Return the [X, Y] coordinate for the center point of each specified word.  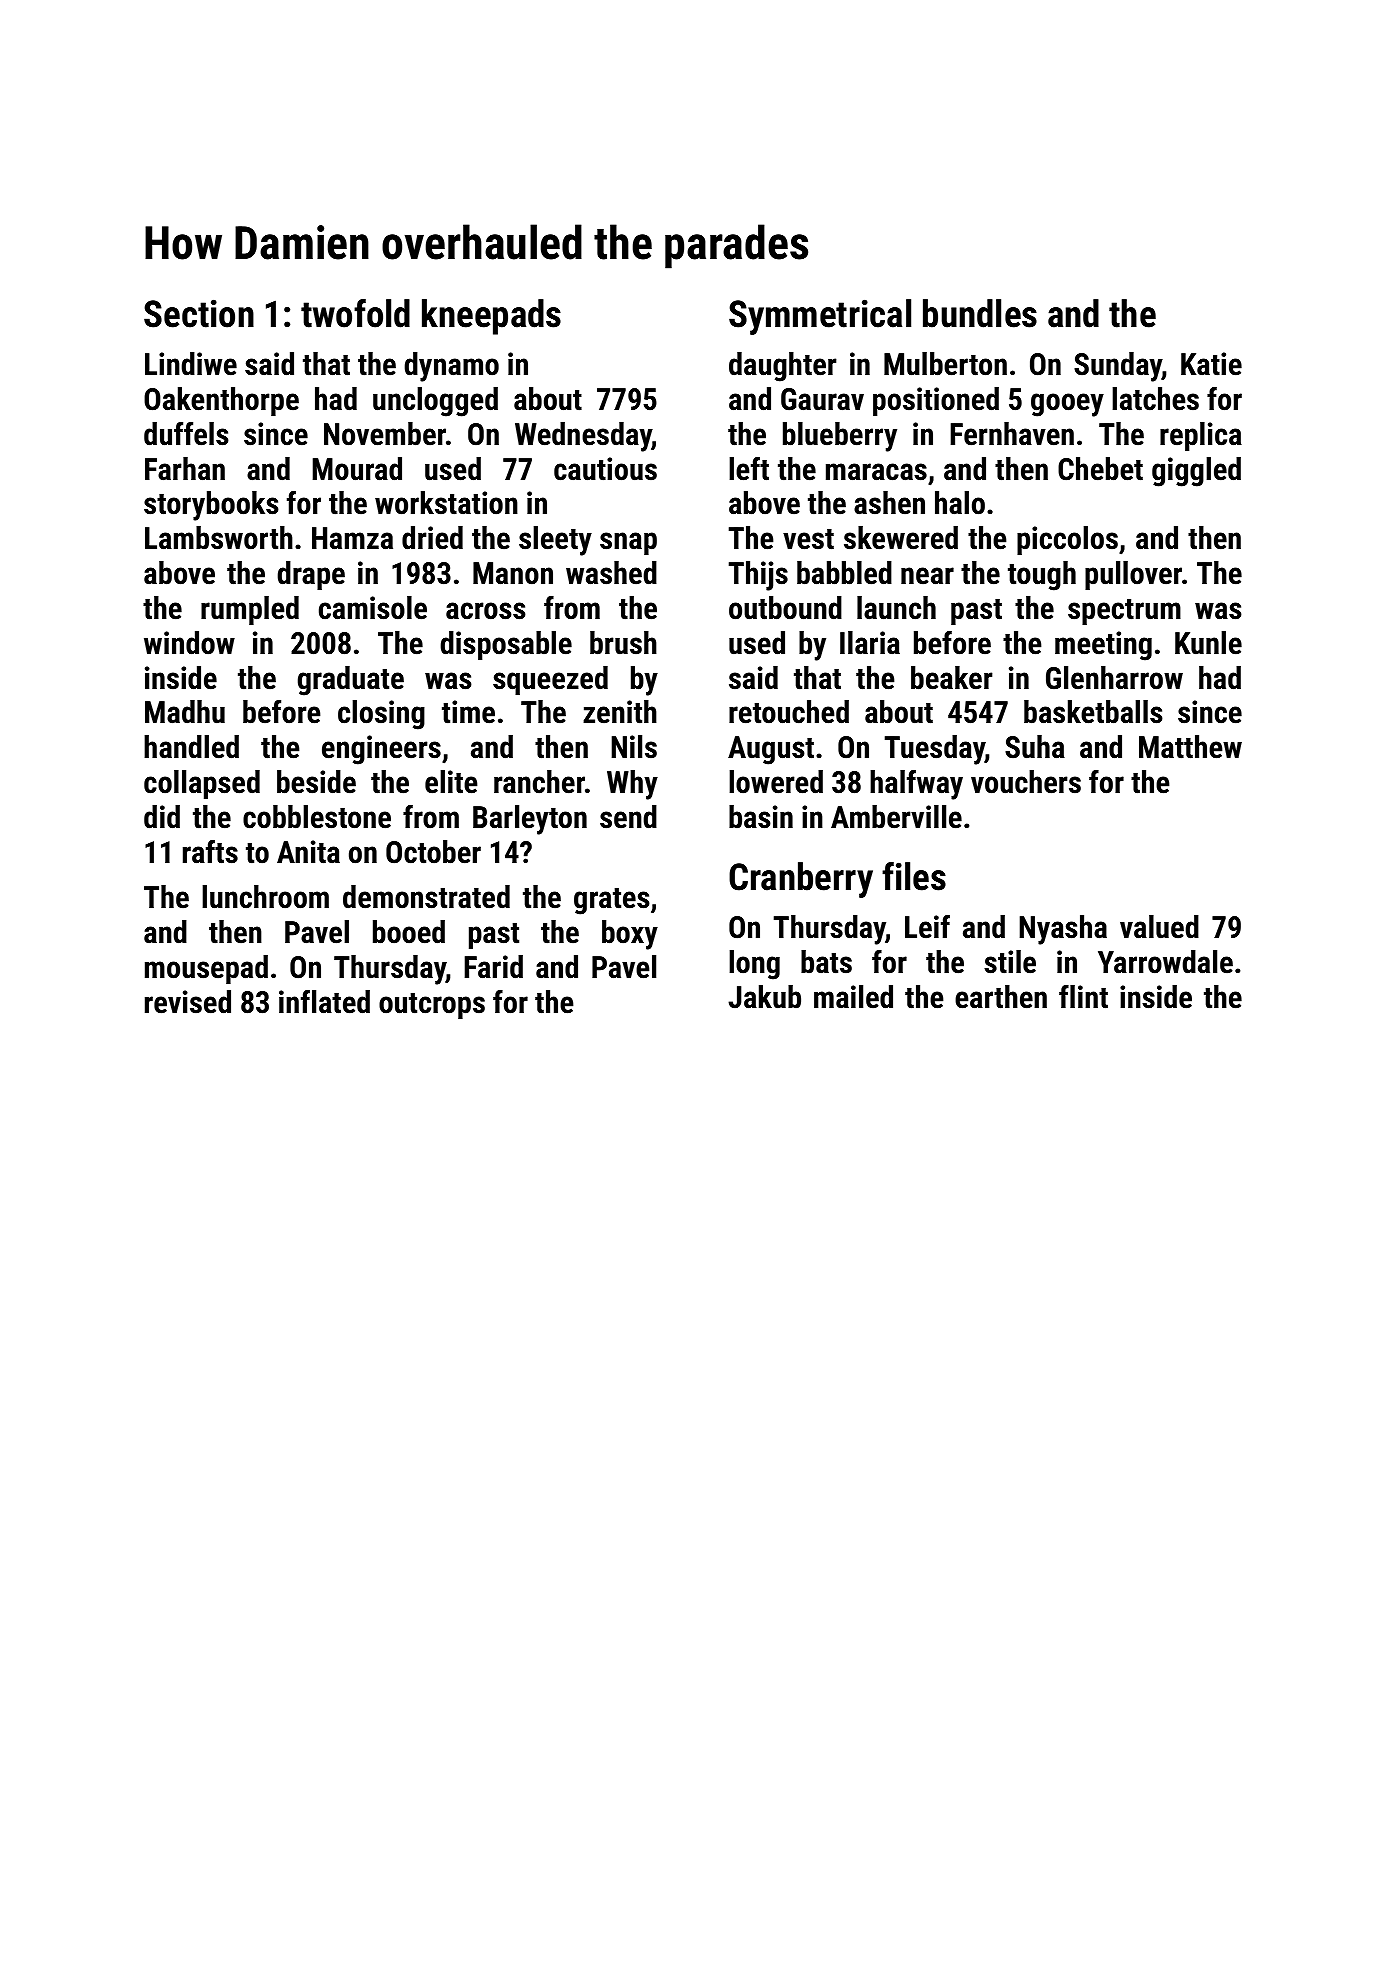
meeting [1103, 646]
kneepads [491, 317]
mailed [853, 997]
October [433, 852]
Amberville [896, 817]
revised [188, 1002]
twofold [355, 313]
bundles [980, 313]
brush [623, 643]
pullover [1133, 575]
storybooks [211, 506]
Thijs [758, 576]
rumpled [250, 610]
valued [1159, 927]
